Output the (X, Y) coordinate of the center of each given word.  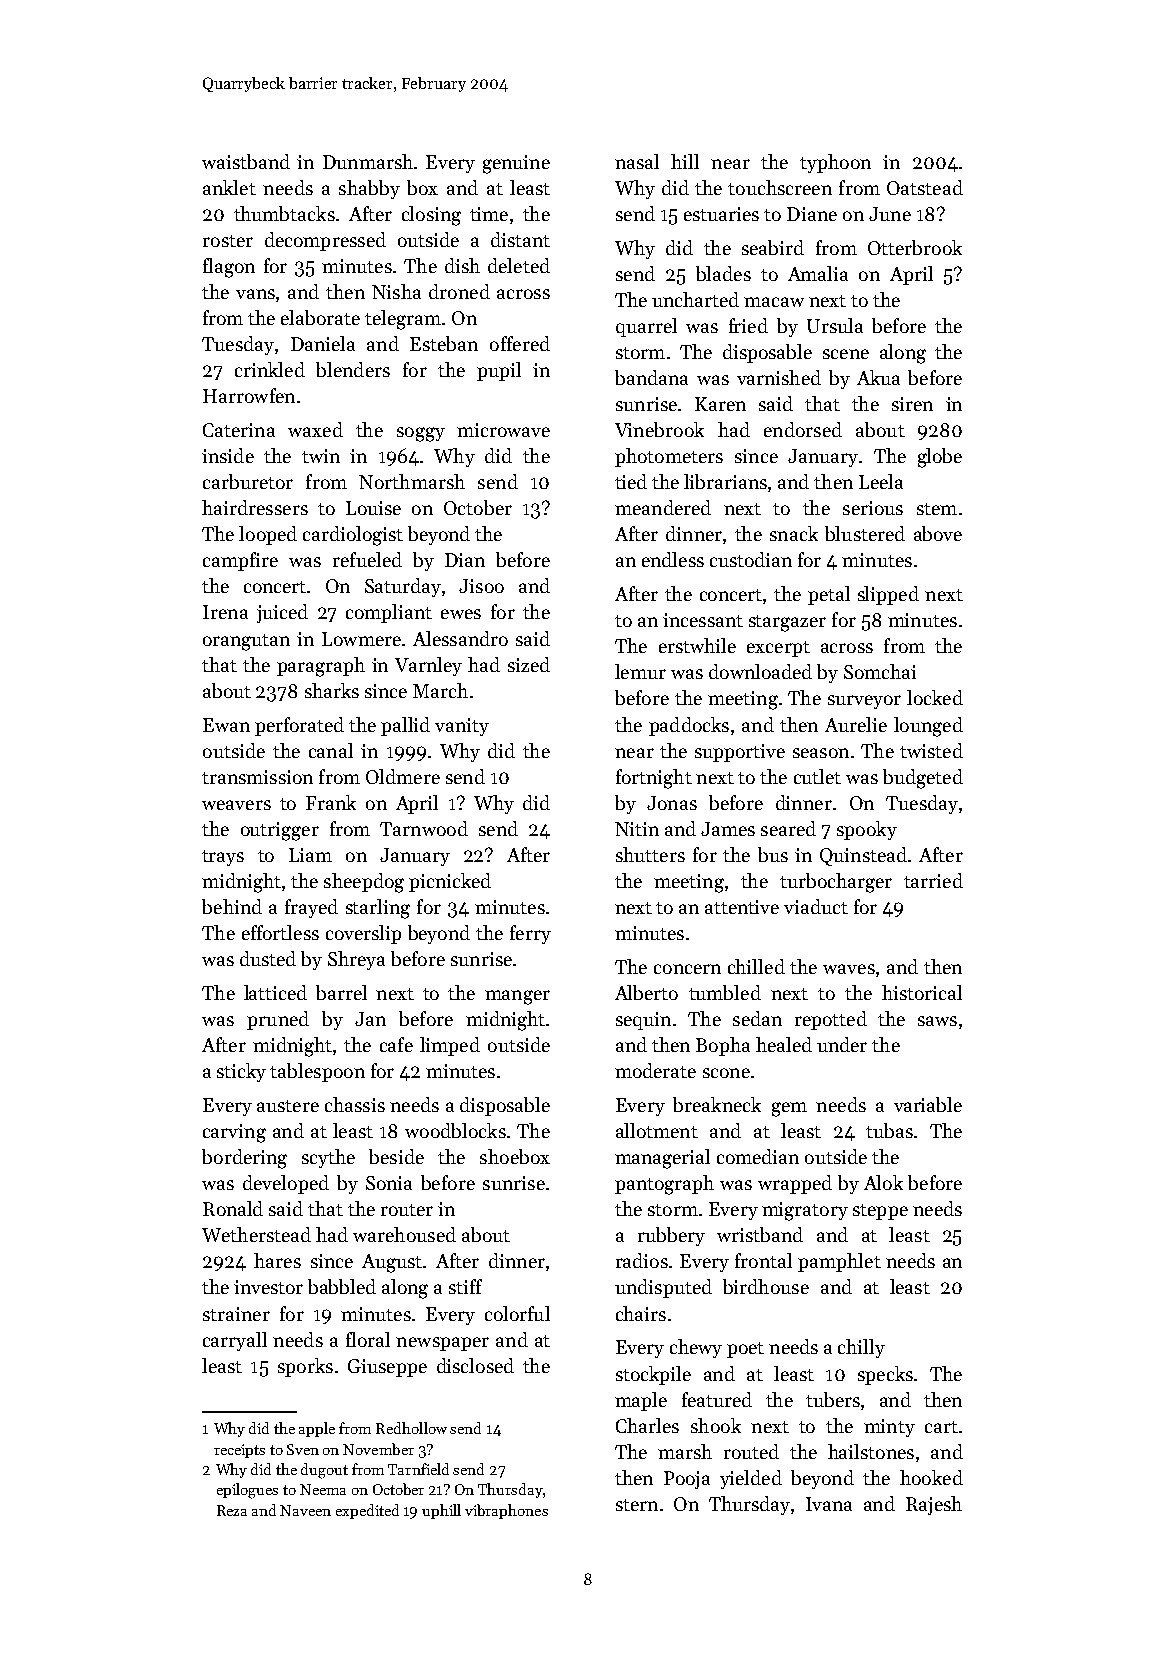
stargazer (787, 623)
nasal (637, 161)
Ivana (829, 1504)
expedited (367, 1511)
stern (637, 1505)
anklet (229, 187)
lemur (640, 671)
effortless (280, 932)
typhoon (835, 163)
